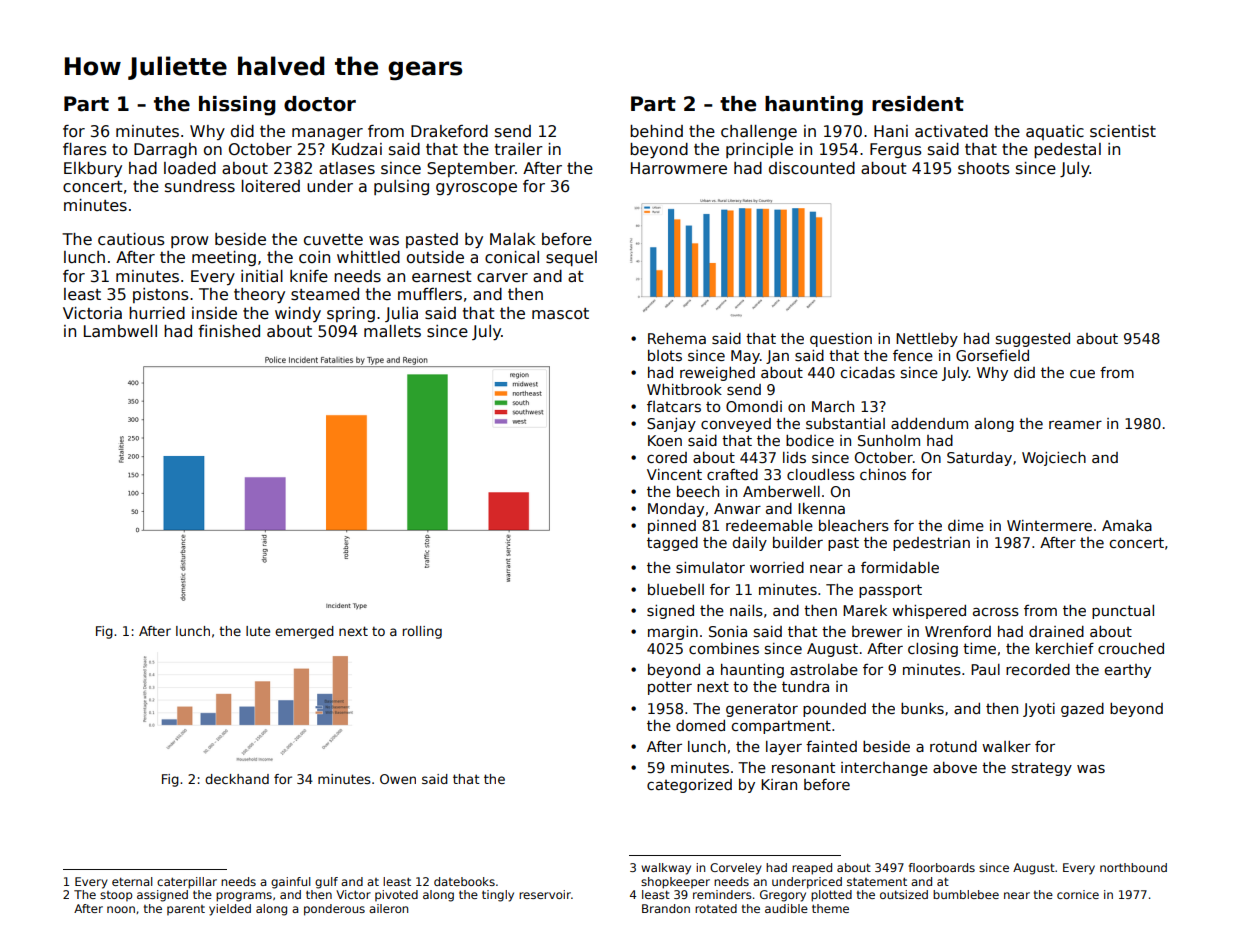  What do you see at coordinates (716, 908) in the document?
I see `rotated` at bounding box center [716, 908].
